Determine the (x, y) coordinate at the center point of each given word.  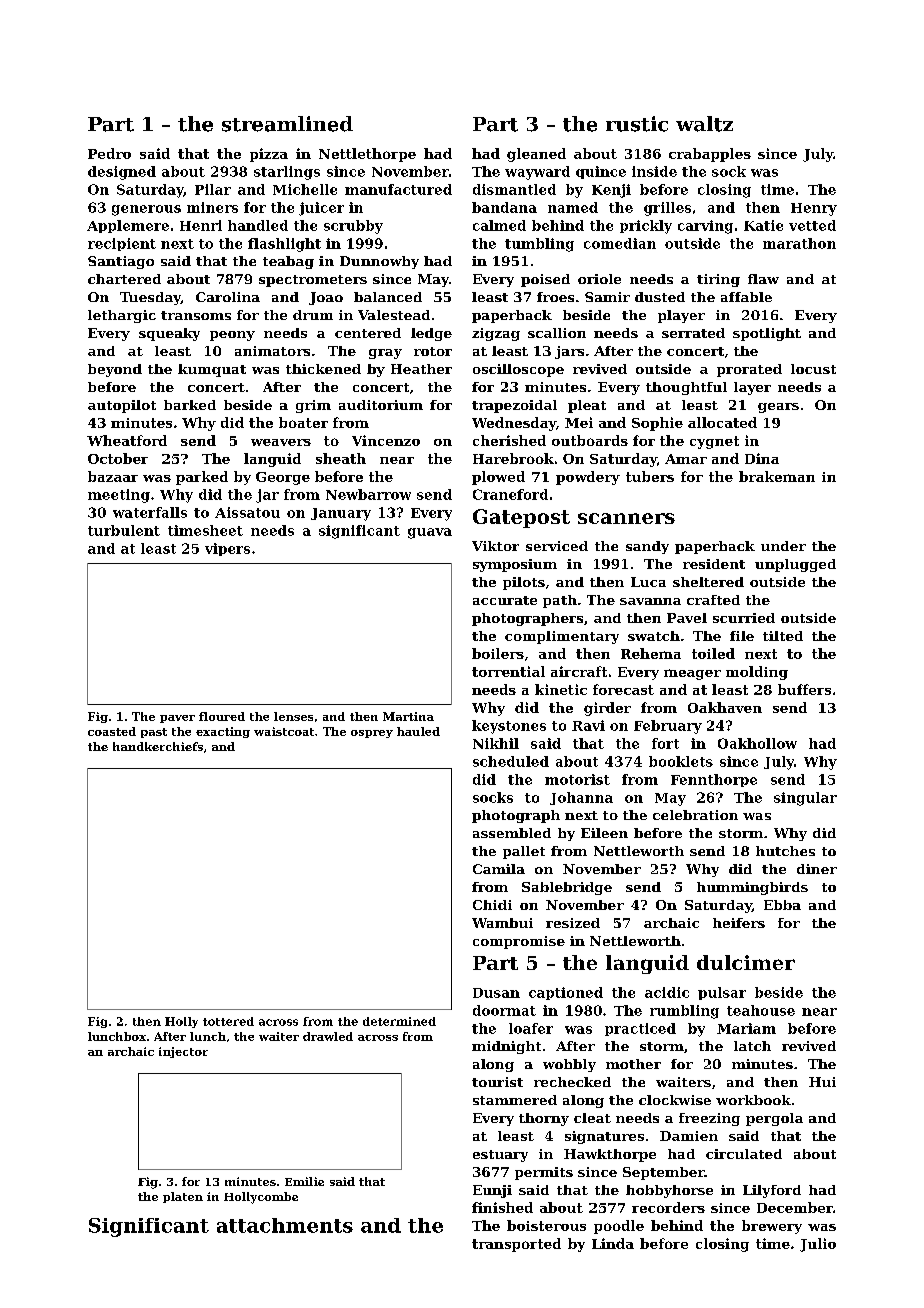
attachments (285, 1225)
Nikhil (496, 743)
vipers (227, 549)
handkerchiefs (158, 746)
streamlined (287, 124)
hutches (785, 851)
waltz (704, 124)
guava (430, 533)
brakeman (777, 476)
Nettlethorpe (367, 155)
